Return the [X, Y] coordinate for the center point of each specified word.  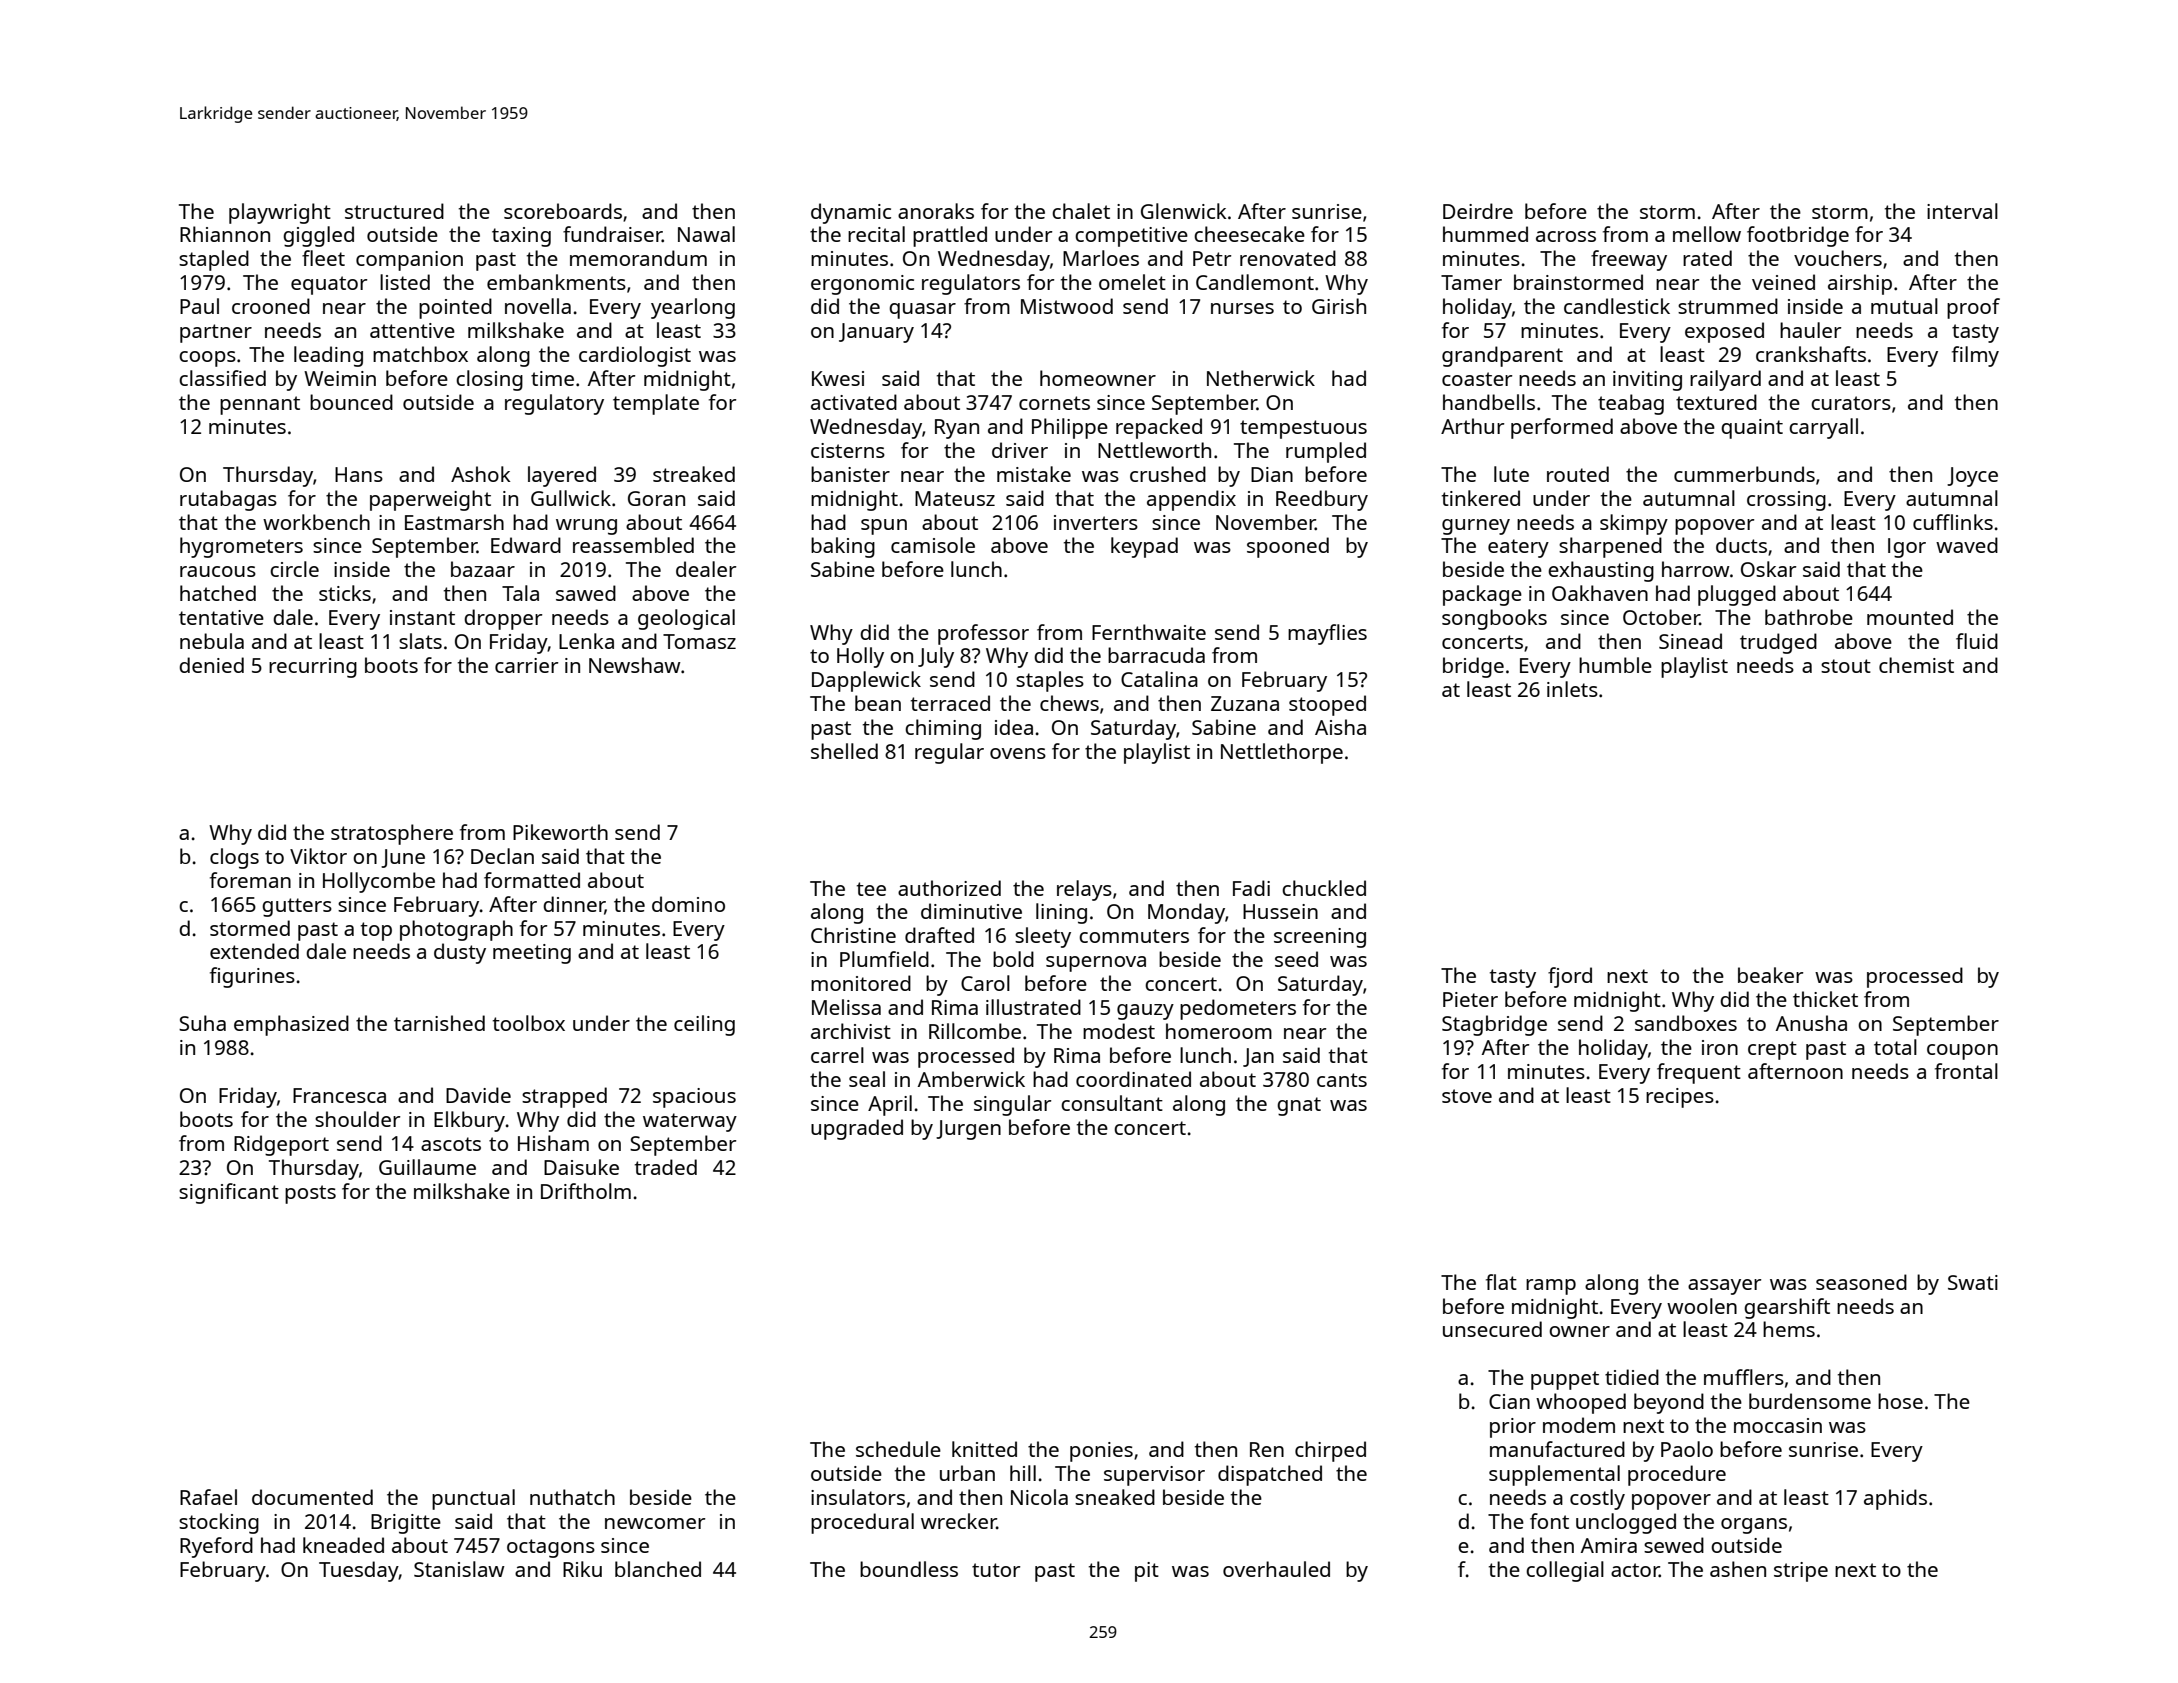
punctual [473, 1499]
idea [1014, 727]
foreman [250, 880]
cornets [1054, 403]
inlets [1572, 689]
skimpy [1634, 524]
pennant [260, 405]
